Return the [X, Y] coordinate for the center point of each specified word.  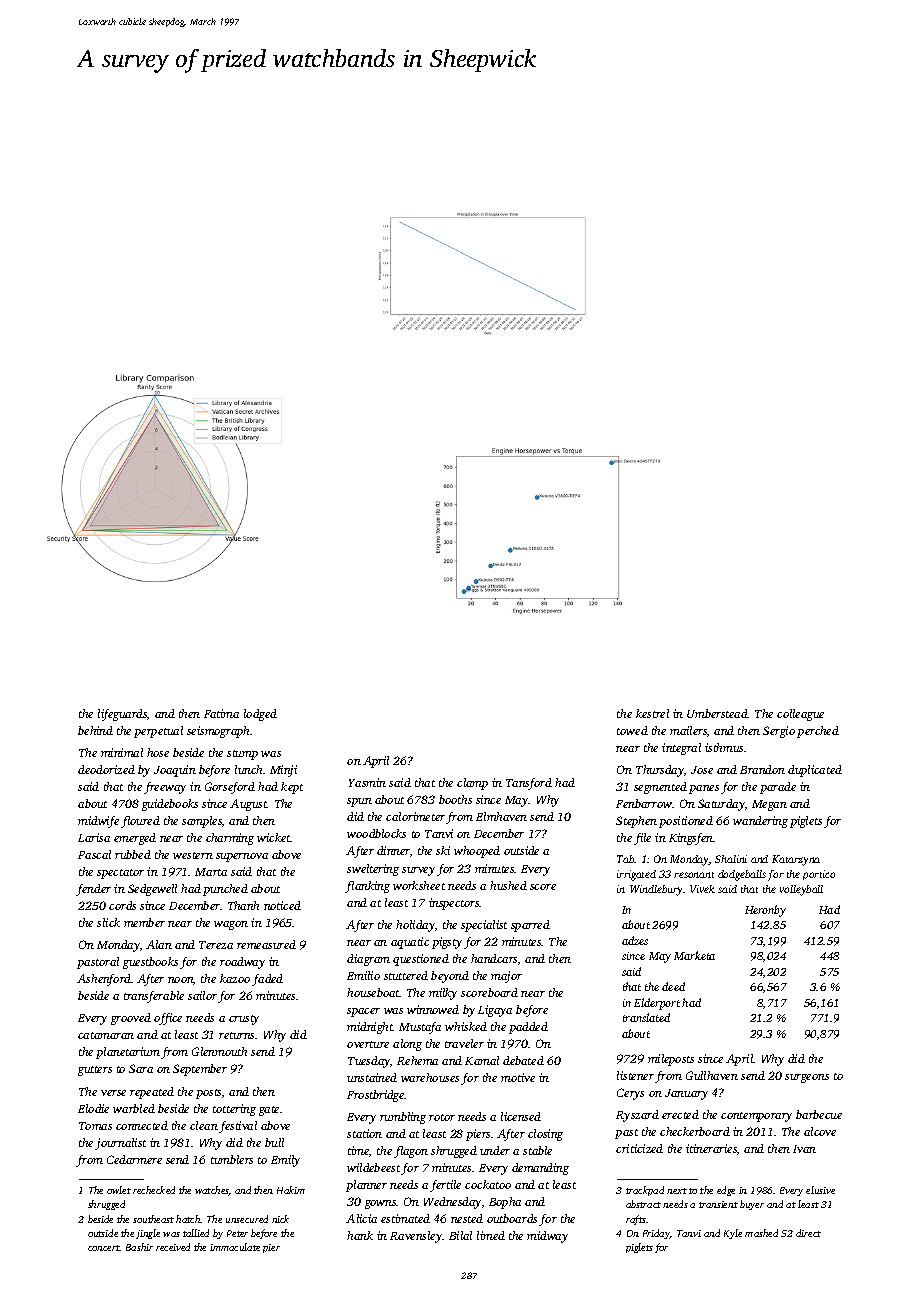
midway [547, 1237]
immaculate [235, 1247]
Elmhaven [501, 816]
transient [718, 1204]
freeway [165, 788]
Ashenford [104, 980]
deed [673, 986]
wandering [760, 822]
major [506, 977]
